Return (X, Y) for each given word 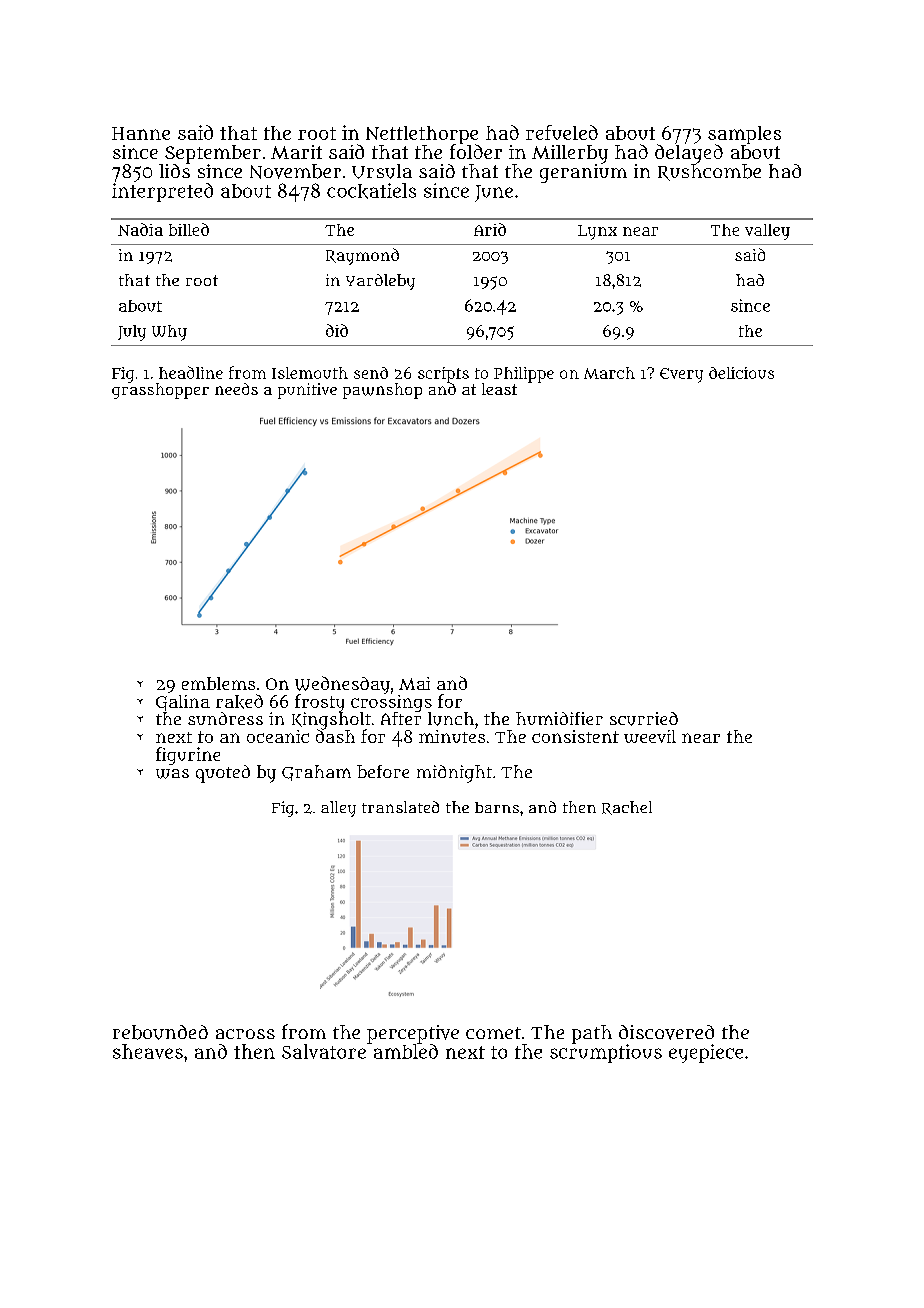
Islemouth (310, 373)
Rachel (627, 808)
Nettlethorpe (422, 135)
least (499, 389)
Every (681, 375)
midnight (454, 774)
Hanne (141, 133)
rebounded (160, 1032)
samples (744, 135)
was (172, 774)
